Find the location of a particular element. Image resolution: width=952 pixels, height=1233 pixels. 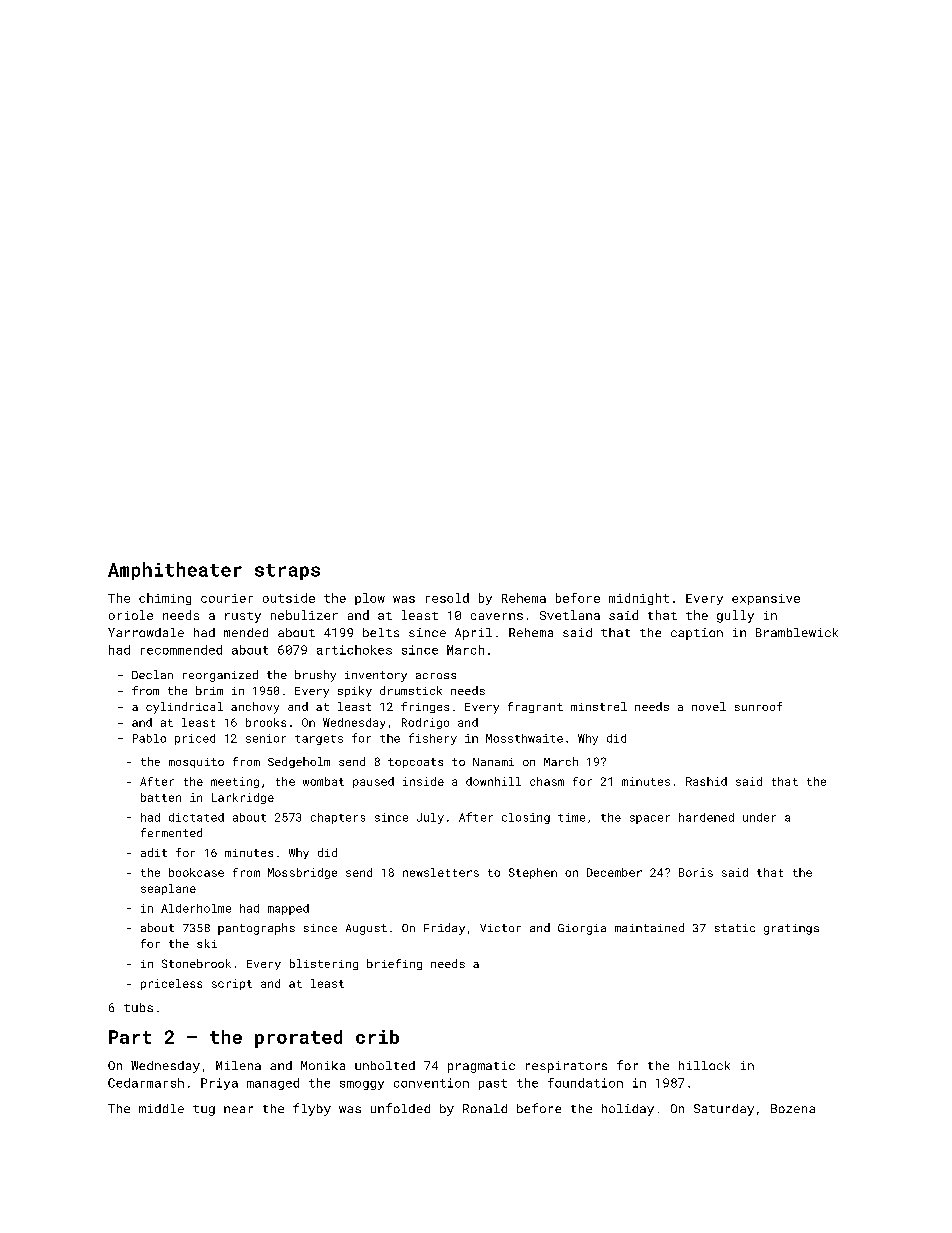

Nanami is located at coordinates (493, 762).
